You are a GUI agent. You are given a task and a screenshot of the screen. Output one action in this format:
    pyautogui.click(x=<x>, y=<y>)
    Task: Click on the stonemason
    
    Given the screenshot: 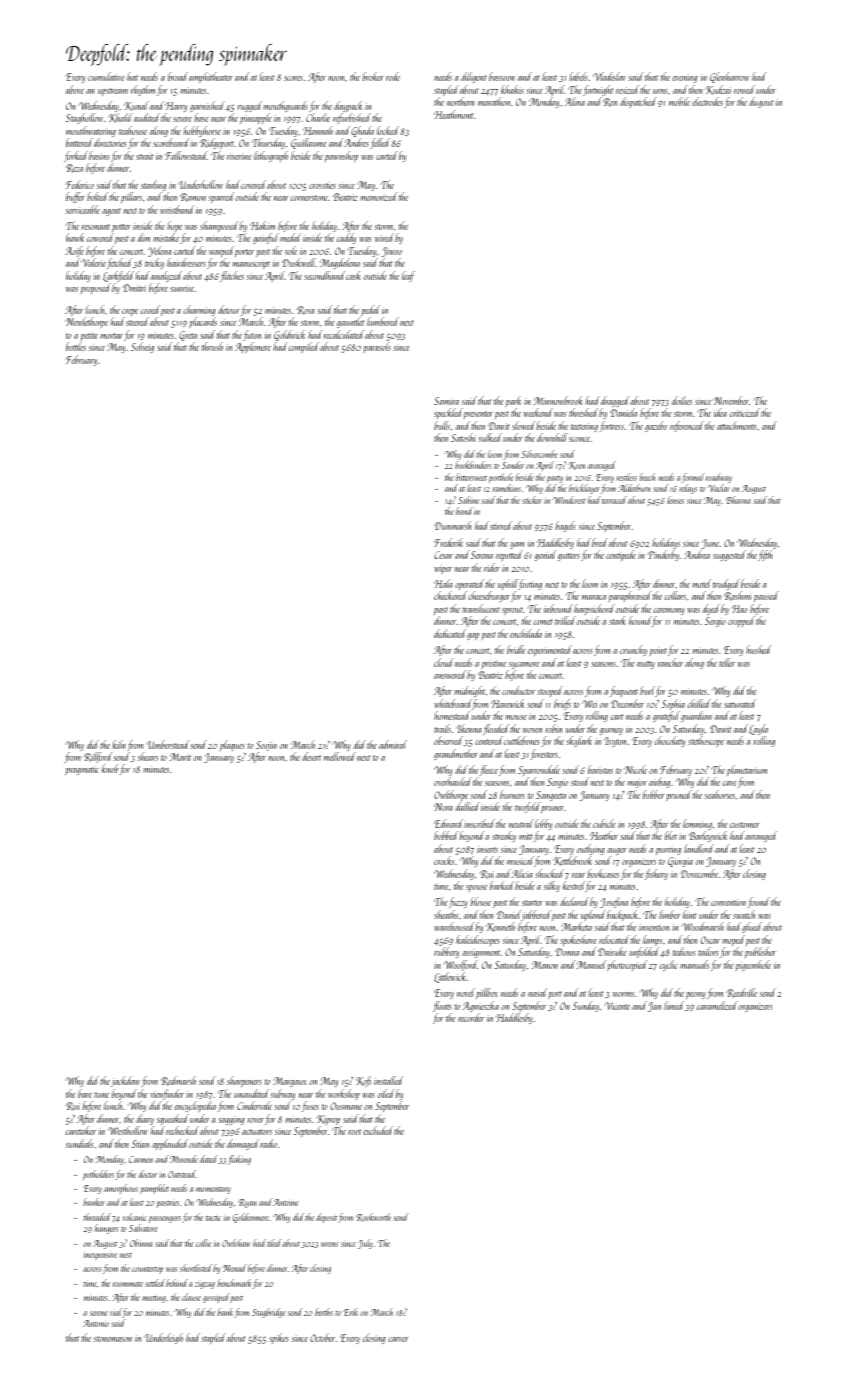 What is the action you would take?
    pyautogui.click(x=113, y=1339)
